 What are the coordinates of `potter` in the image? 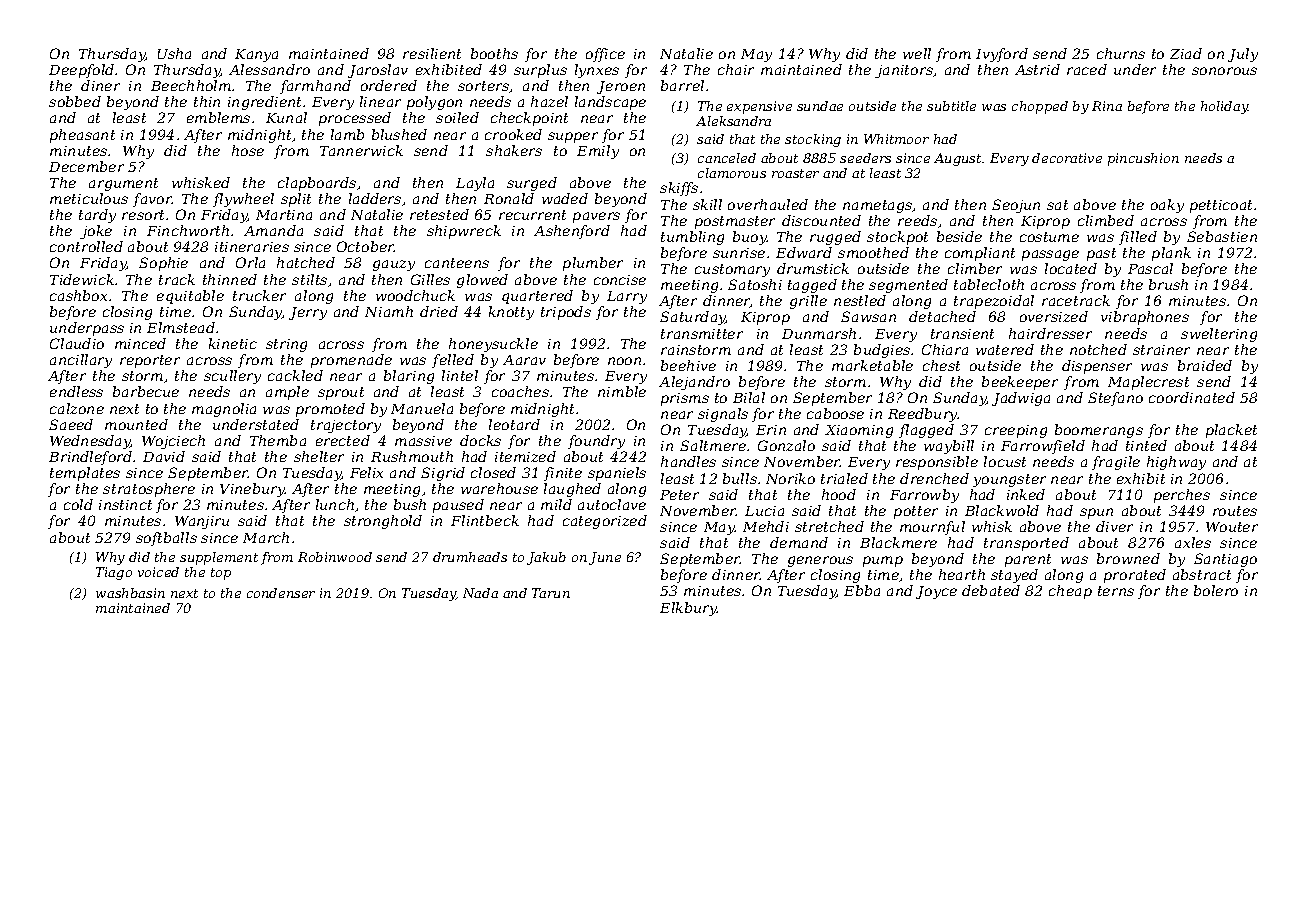 It's located at (916, 512).
